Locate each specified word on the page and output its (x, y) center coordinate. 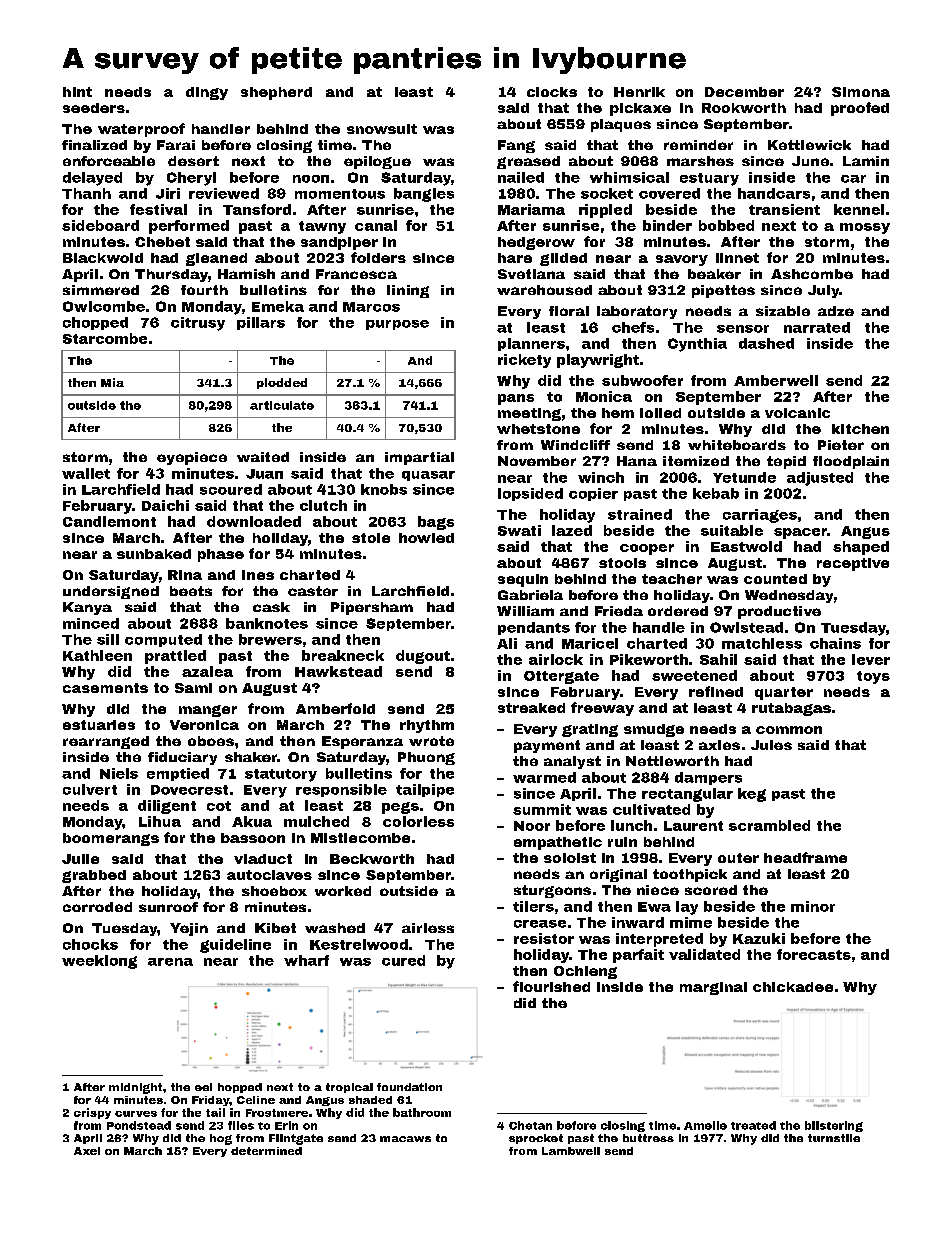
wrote (431, 741)
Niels (119, 773)
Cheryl (191, 179)
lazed (572, 530)
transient (784, 209)
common (789, 730)
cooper (647, 549)
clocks (552, 92)
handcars (774, 193)
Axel (87, 1151)
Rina (185, 575)
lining (408, 291)
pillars (261, 323)
